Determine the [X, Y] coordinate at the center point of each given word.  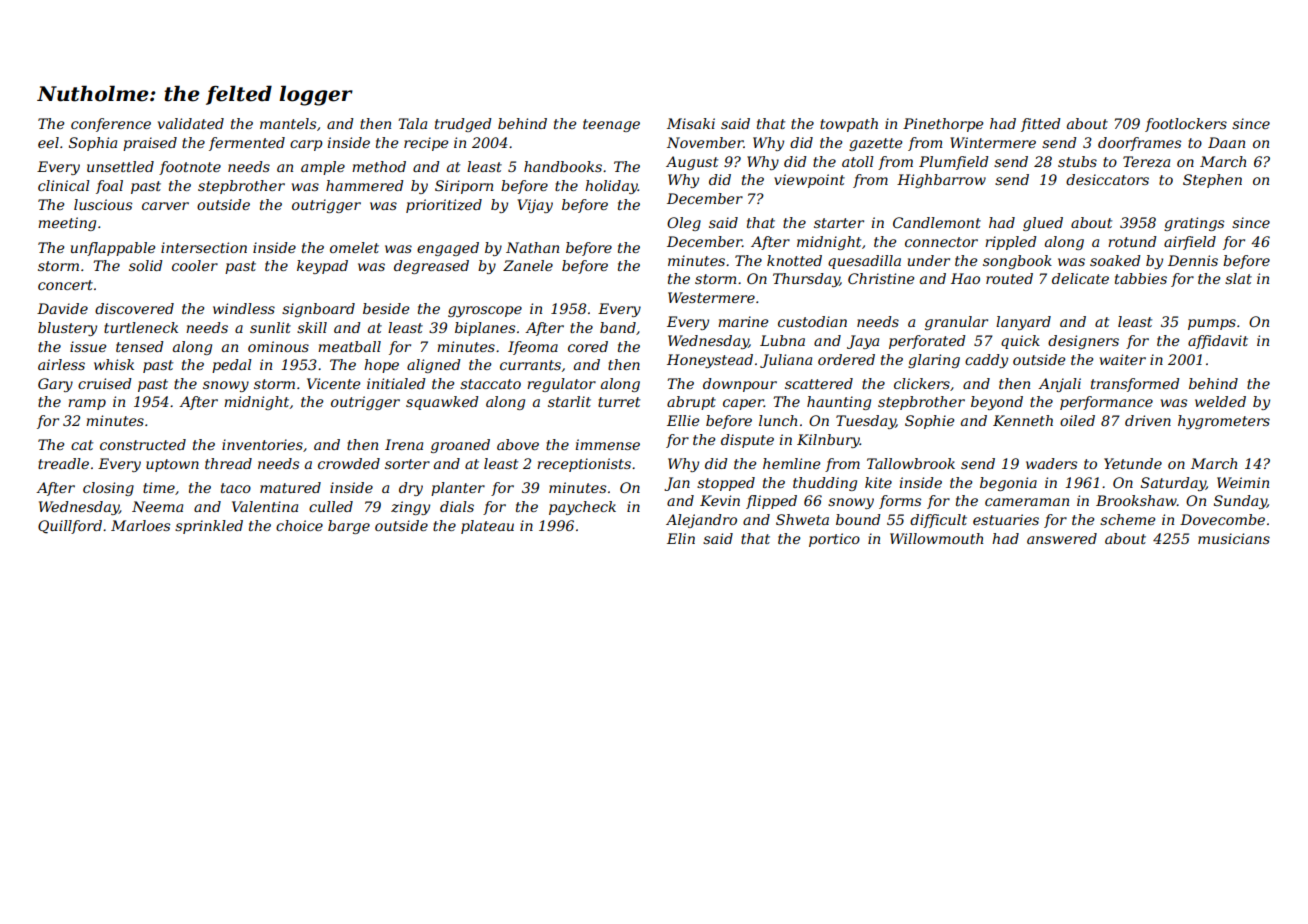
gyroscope [485, 311]
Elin [681, 538]
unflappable [113, 249]
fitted [1041, 125]
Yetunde [1133, 463]
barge [349, 527]
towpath [849, 125]
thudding [825, 484]
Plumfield [954, 163]
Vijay [535, 206]
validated [191, 123]
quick [1020, 342]
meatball [349, 346]
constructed [143, 444]
